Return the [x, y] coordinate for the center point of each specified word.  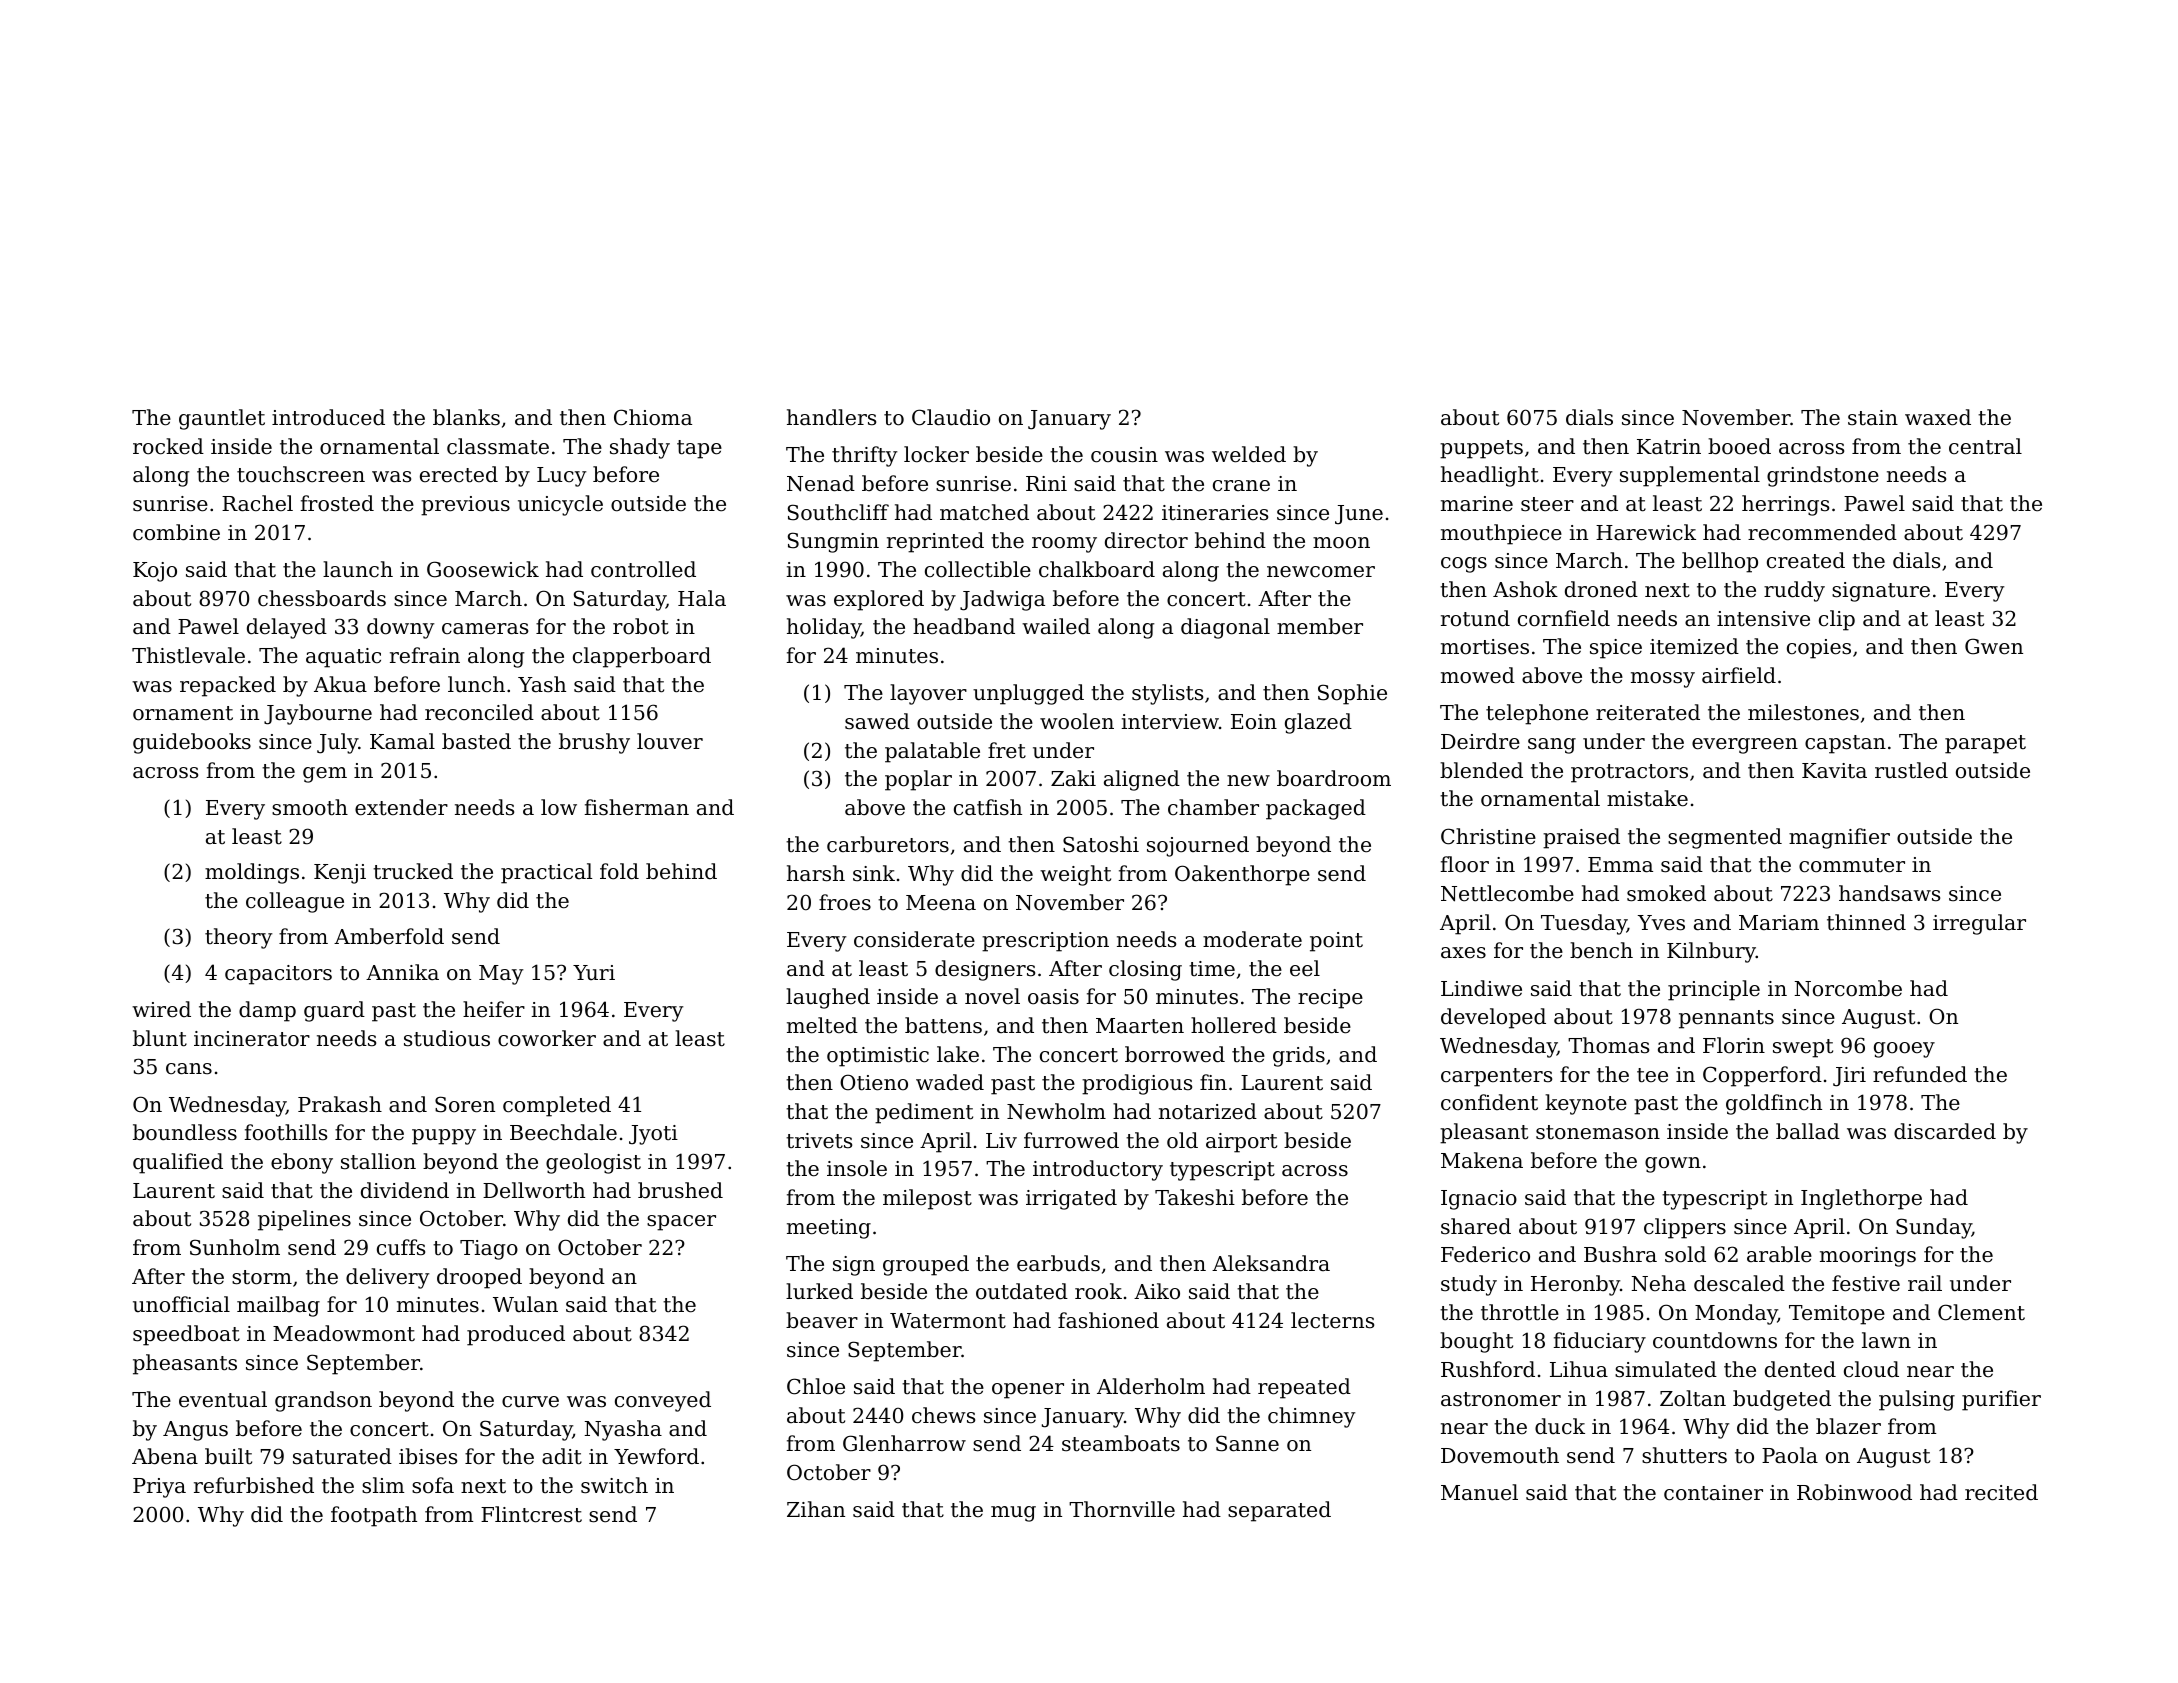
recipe [1330, 999]
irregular [1979, 924]
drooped [479, 1278]
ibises [428, 1456]
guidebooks [192, 743]
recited [2001, 1492]
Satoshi [1101, 844]
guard [334, 1011]
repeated [1304, 1388]
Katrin [1669, 447]
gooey [1904, 1050]
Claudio [951, 417]
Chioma [653, 417]
